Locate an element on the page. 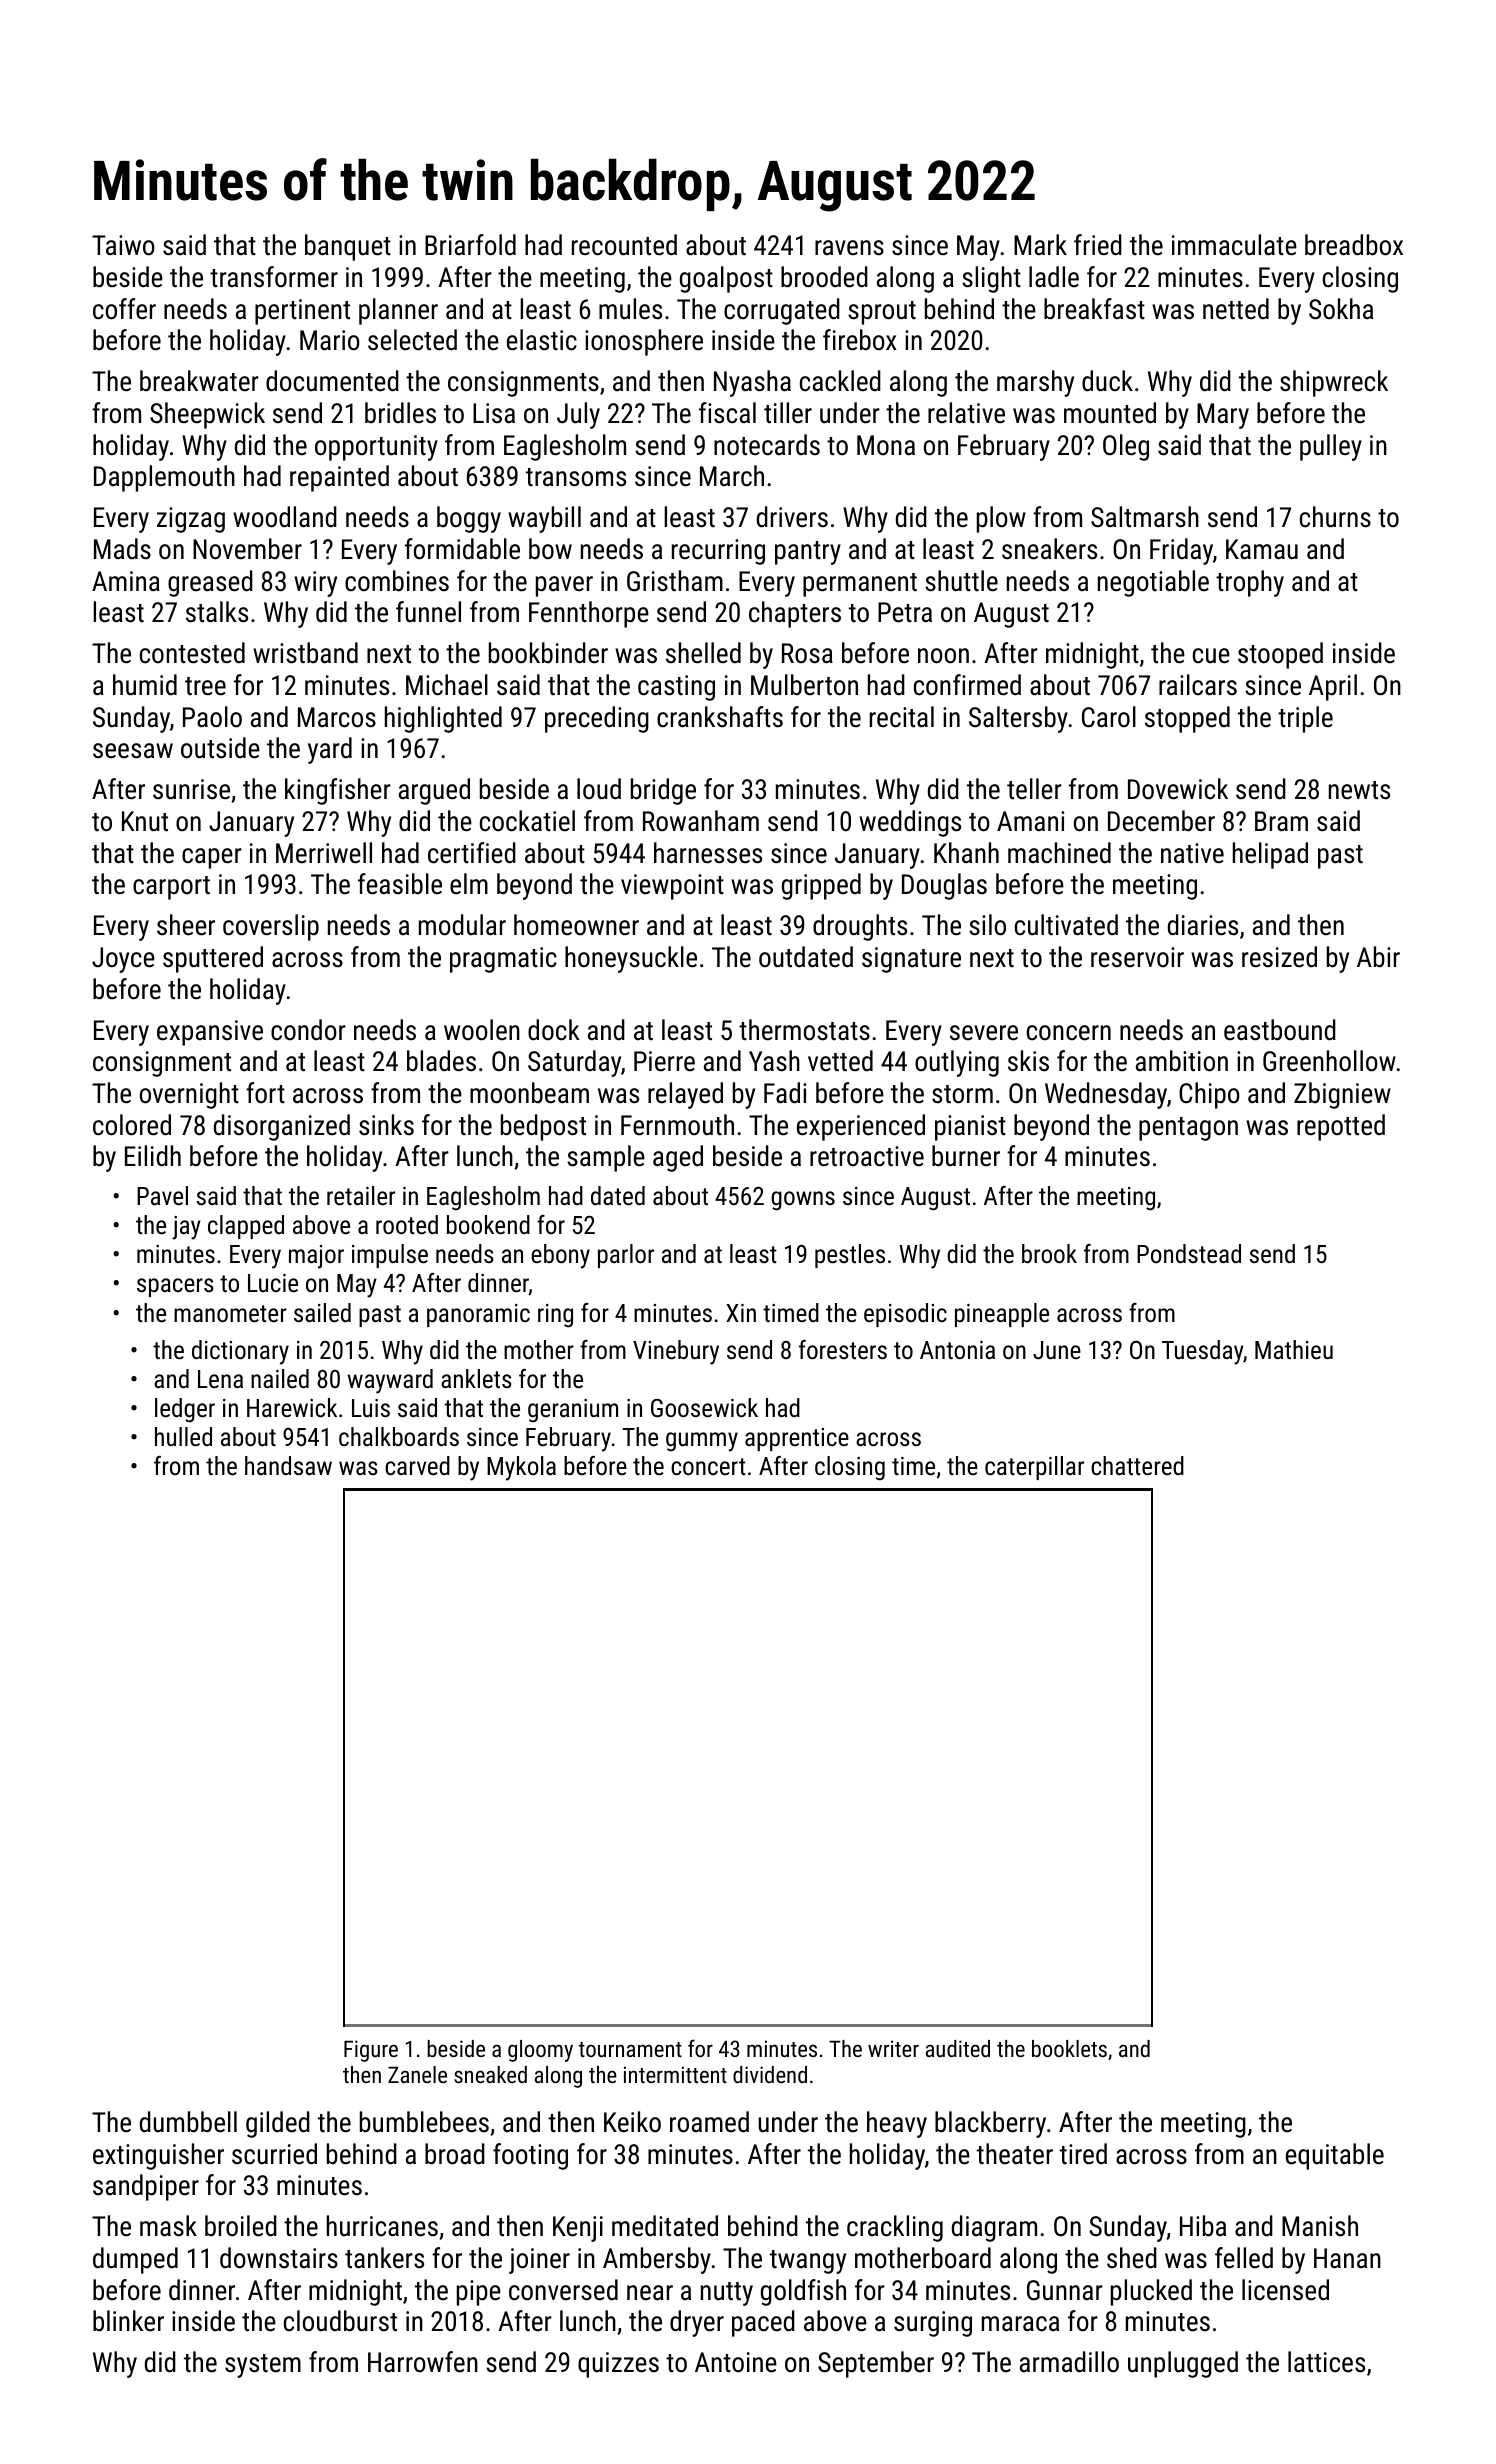  sputtered is located at coordinates (213, 959).
